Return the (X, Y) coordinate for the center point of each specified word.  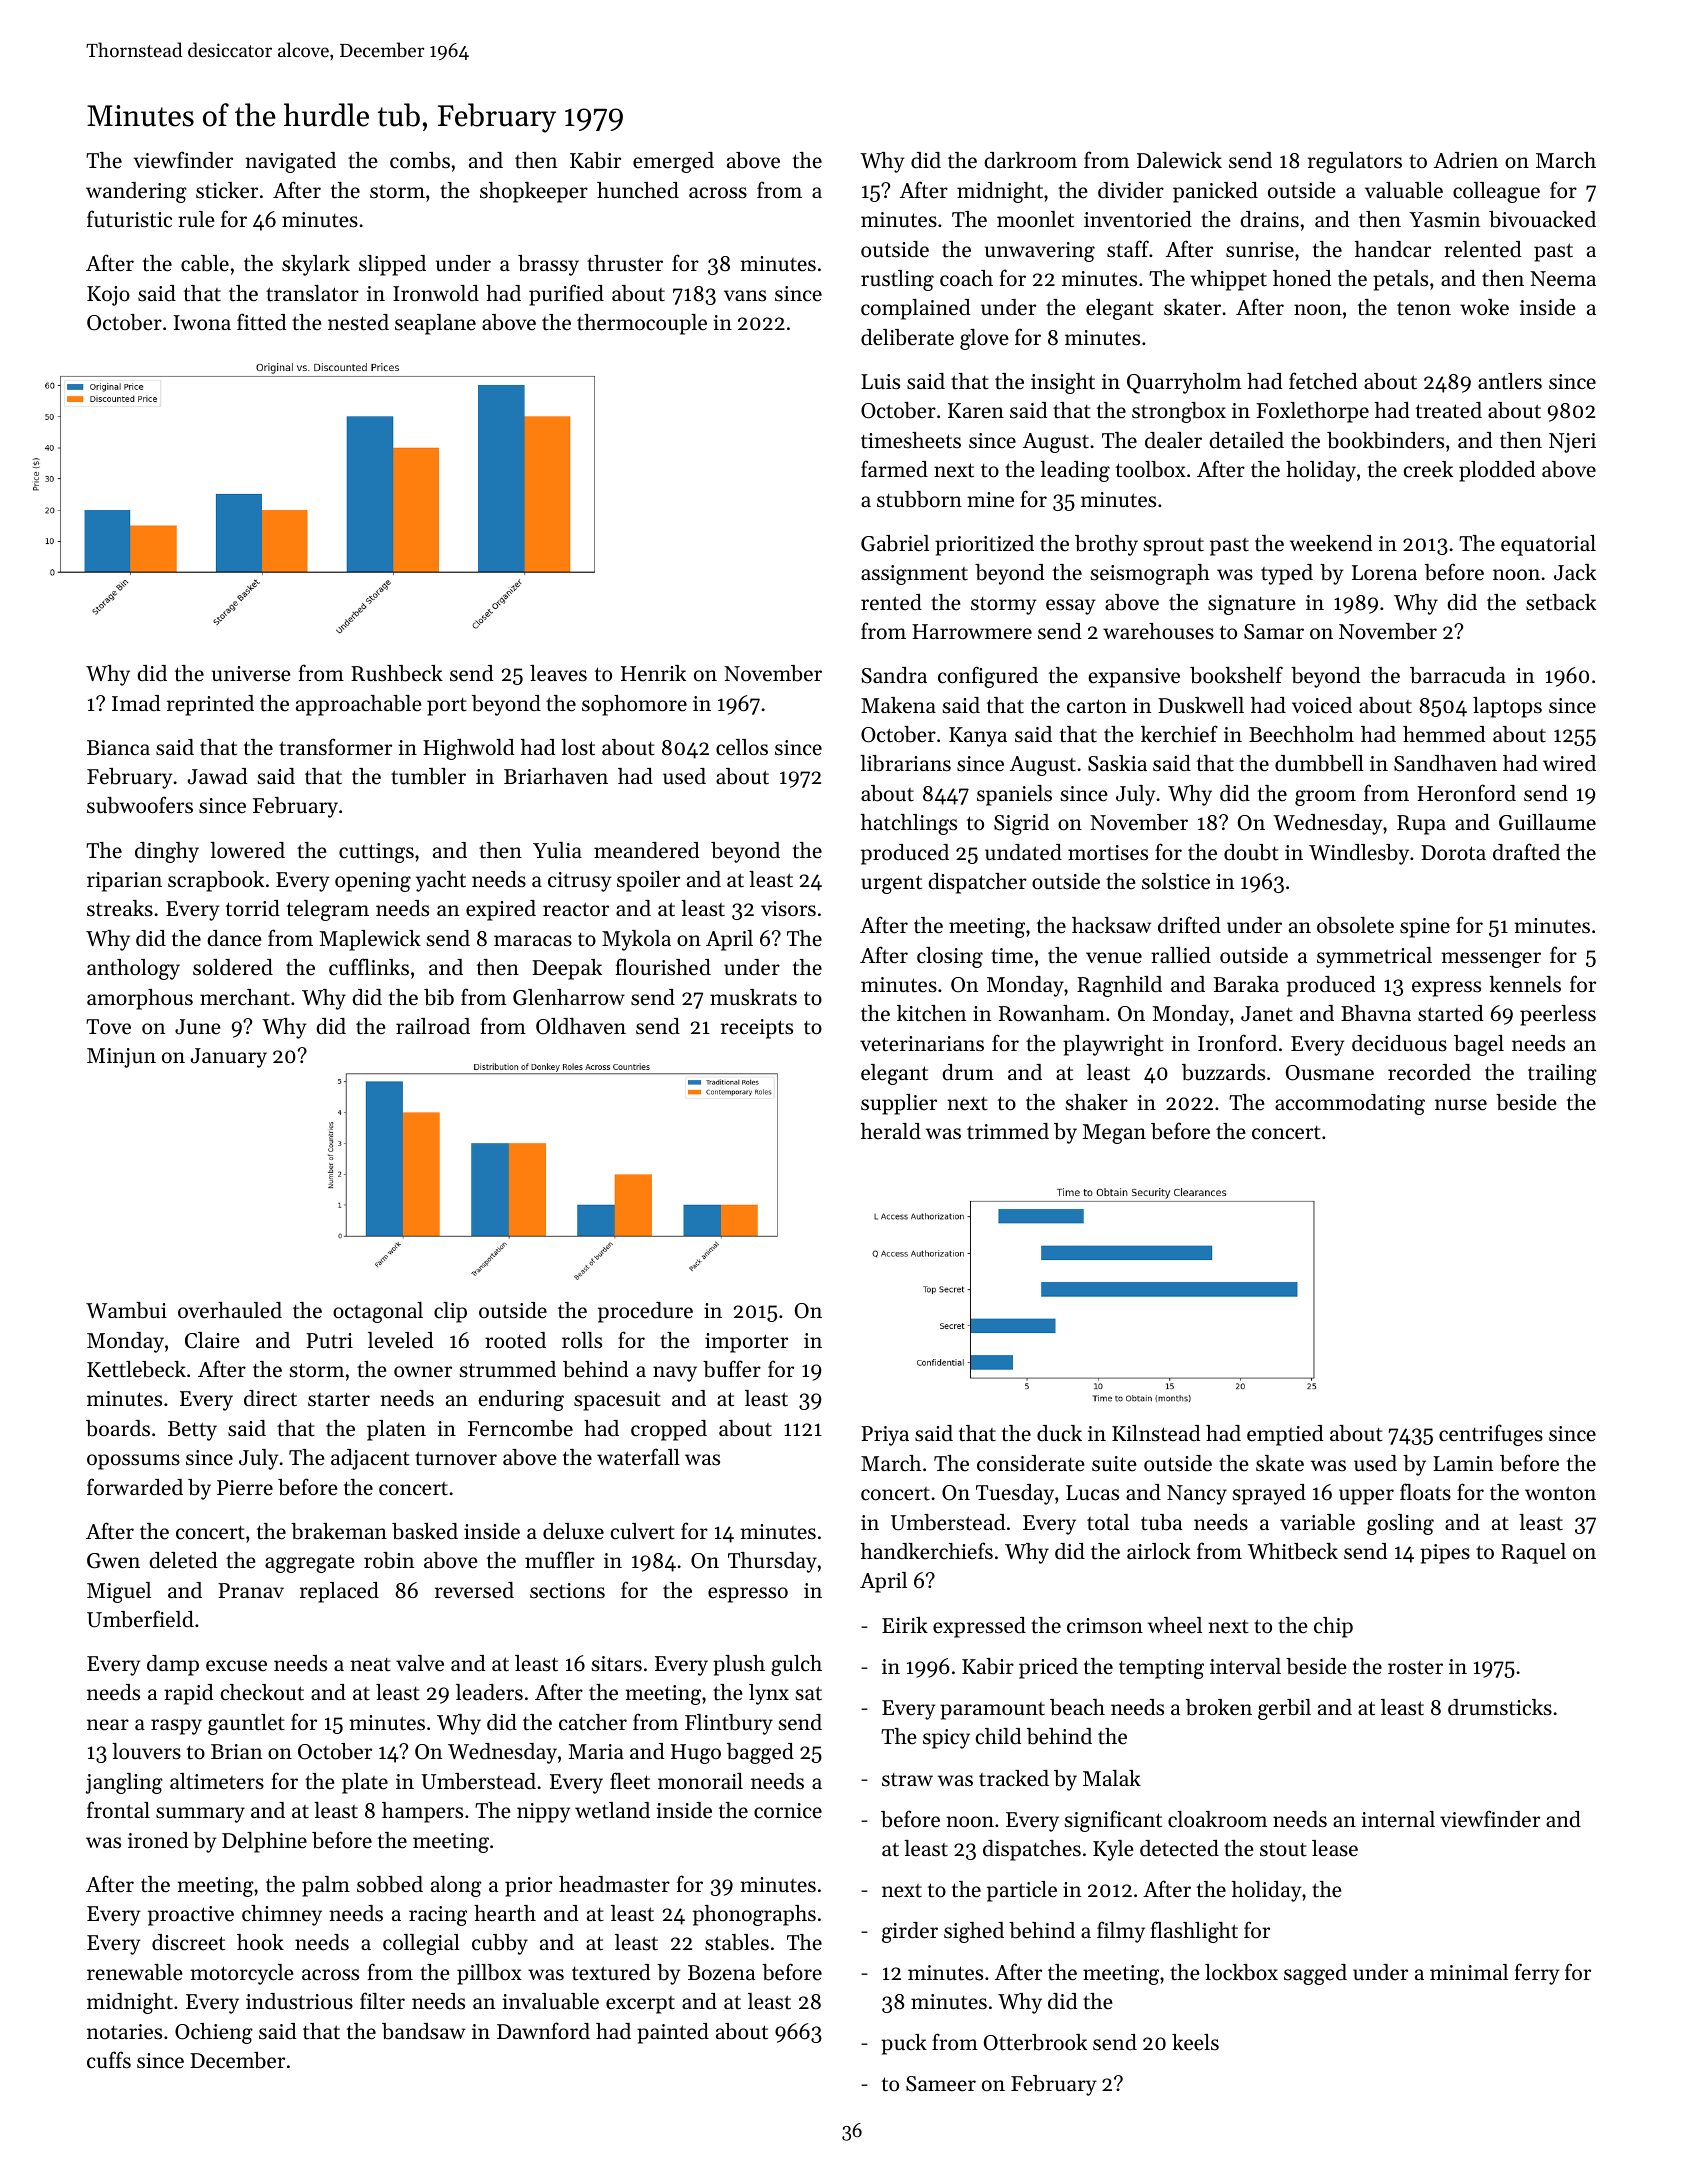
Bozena (721, 1973)
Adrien (1466, 160)
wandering (136, 192)
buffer (732, 1369)
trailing (1562, 1074)
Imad (136, 703)
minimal (1469, 1972)
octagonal (378, 1312)
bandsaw (423, 2031)
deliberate (907, 337)
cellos (742, 747)
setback (1561, 602)
